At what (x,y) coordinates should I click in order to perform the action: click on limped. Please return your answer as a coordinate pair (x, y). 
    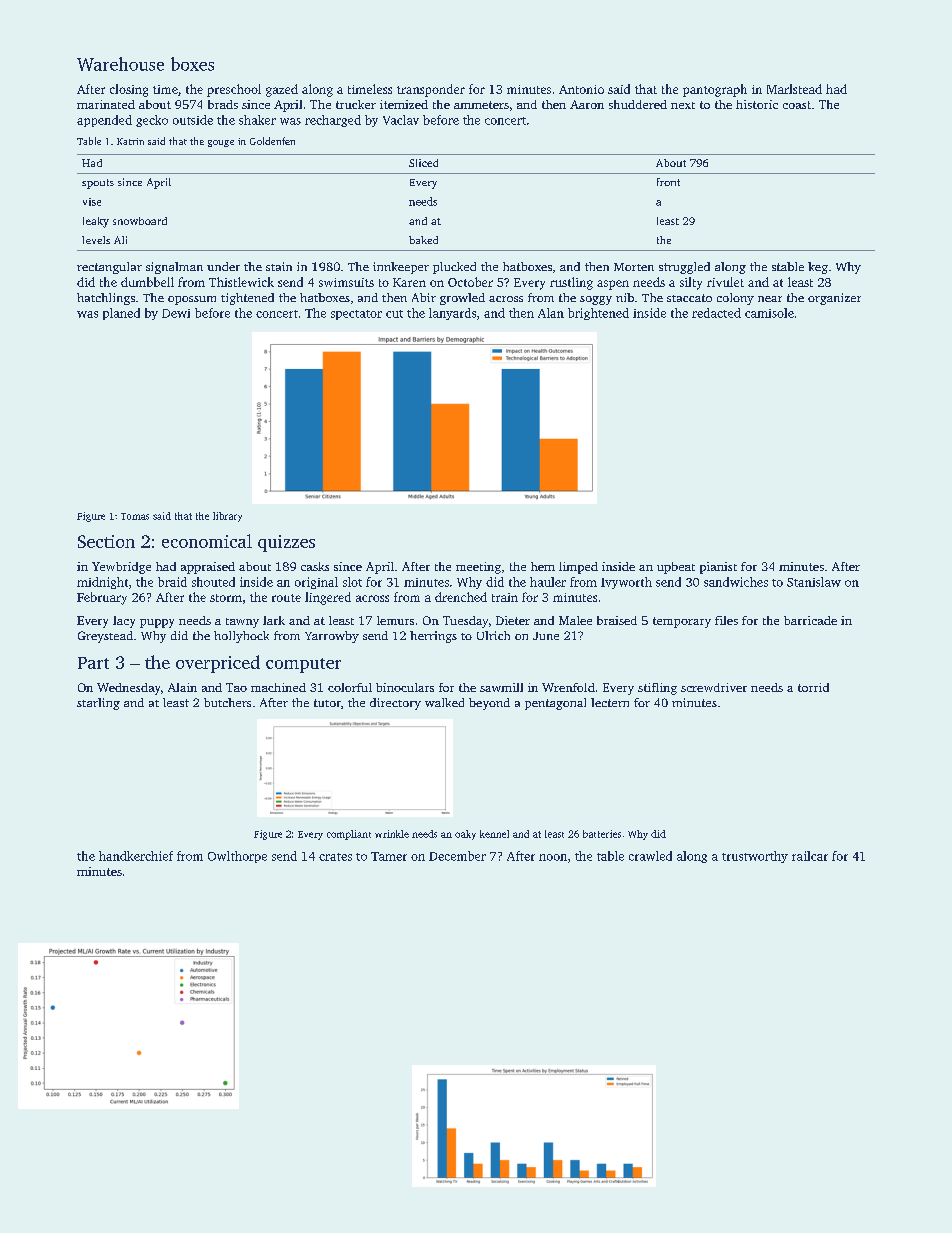
    Looking at the image, I should click on (578, 568).
